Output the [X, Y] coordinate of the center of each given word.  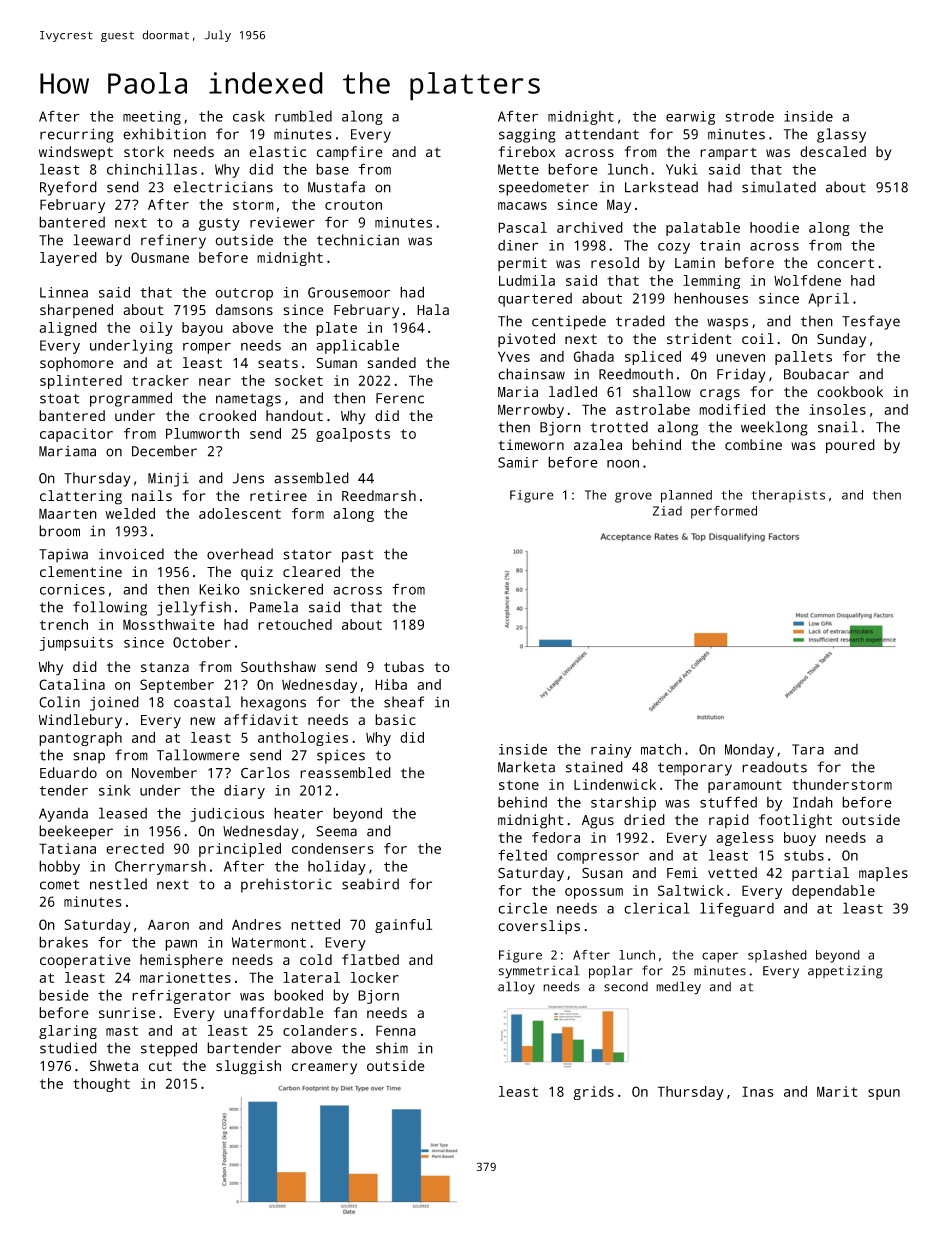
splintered [81, 382]
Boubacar [816, 374]
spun [884, 1094]
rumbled [303, 116]
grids [593, 1093]
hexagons [273, 703]
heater [298, 813]
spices [341, 757]
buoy [800, 839]
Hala [433, 309]
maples [883, 874]
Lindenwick [615, 784]
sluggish [248, 1067]
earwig [690, 118]
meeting [152, 118]
